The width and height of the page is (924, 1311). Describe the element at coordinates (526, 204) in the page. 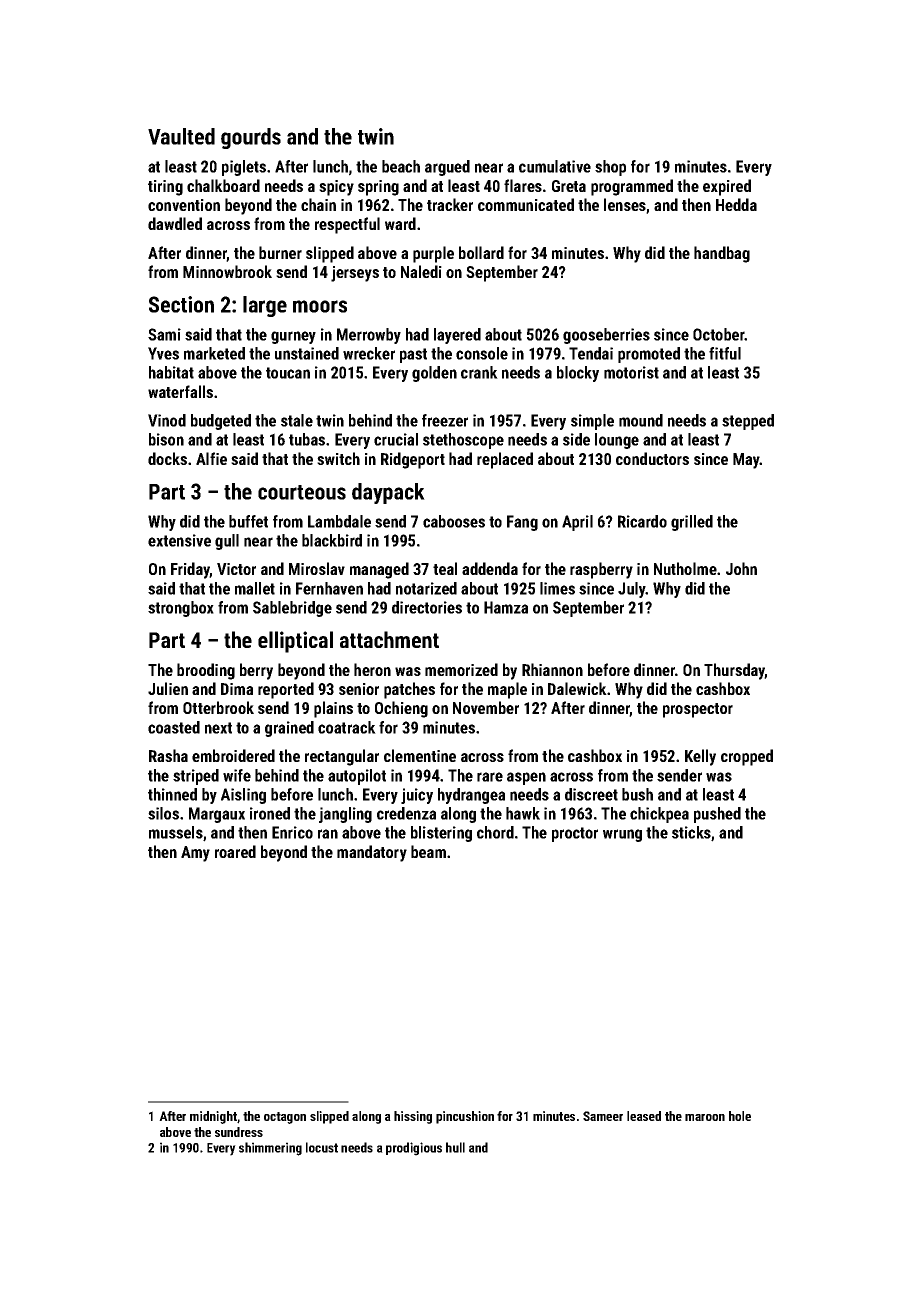

I see `communicated` at that location.
